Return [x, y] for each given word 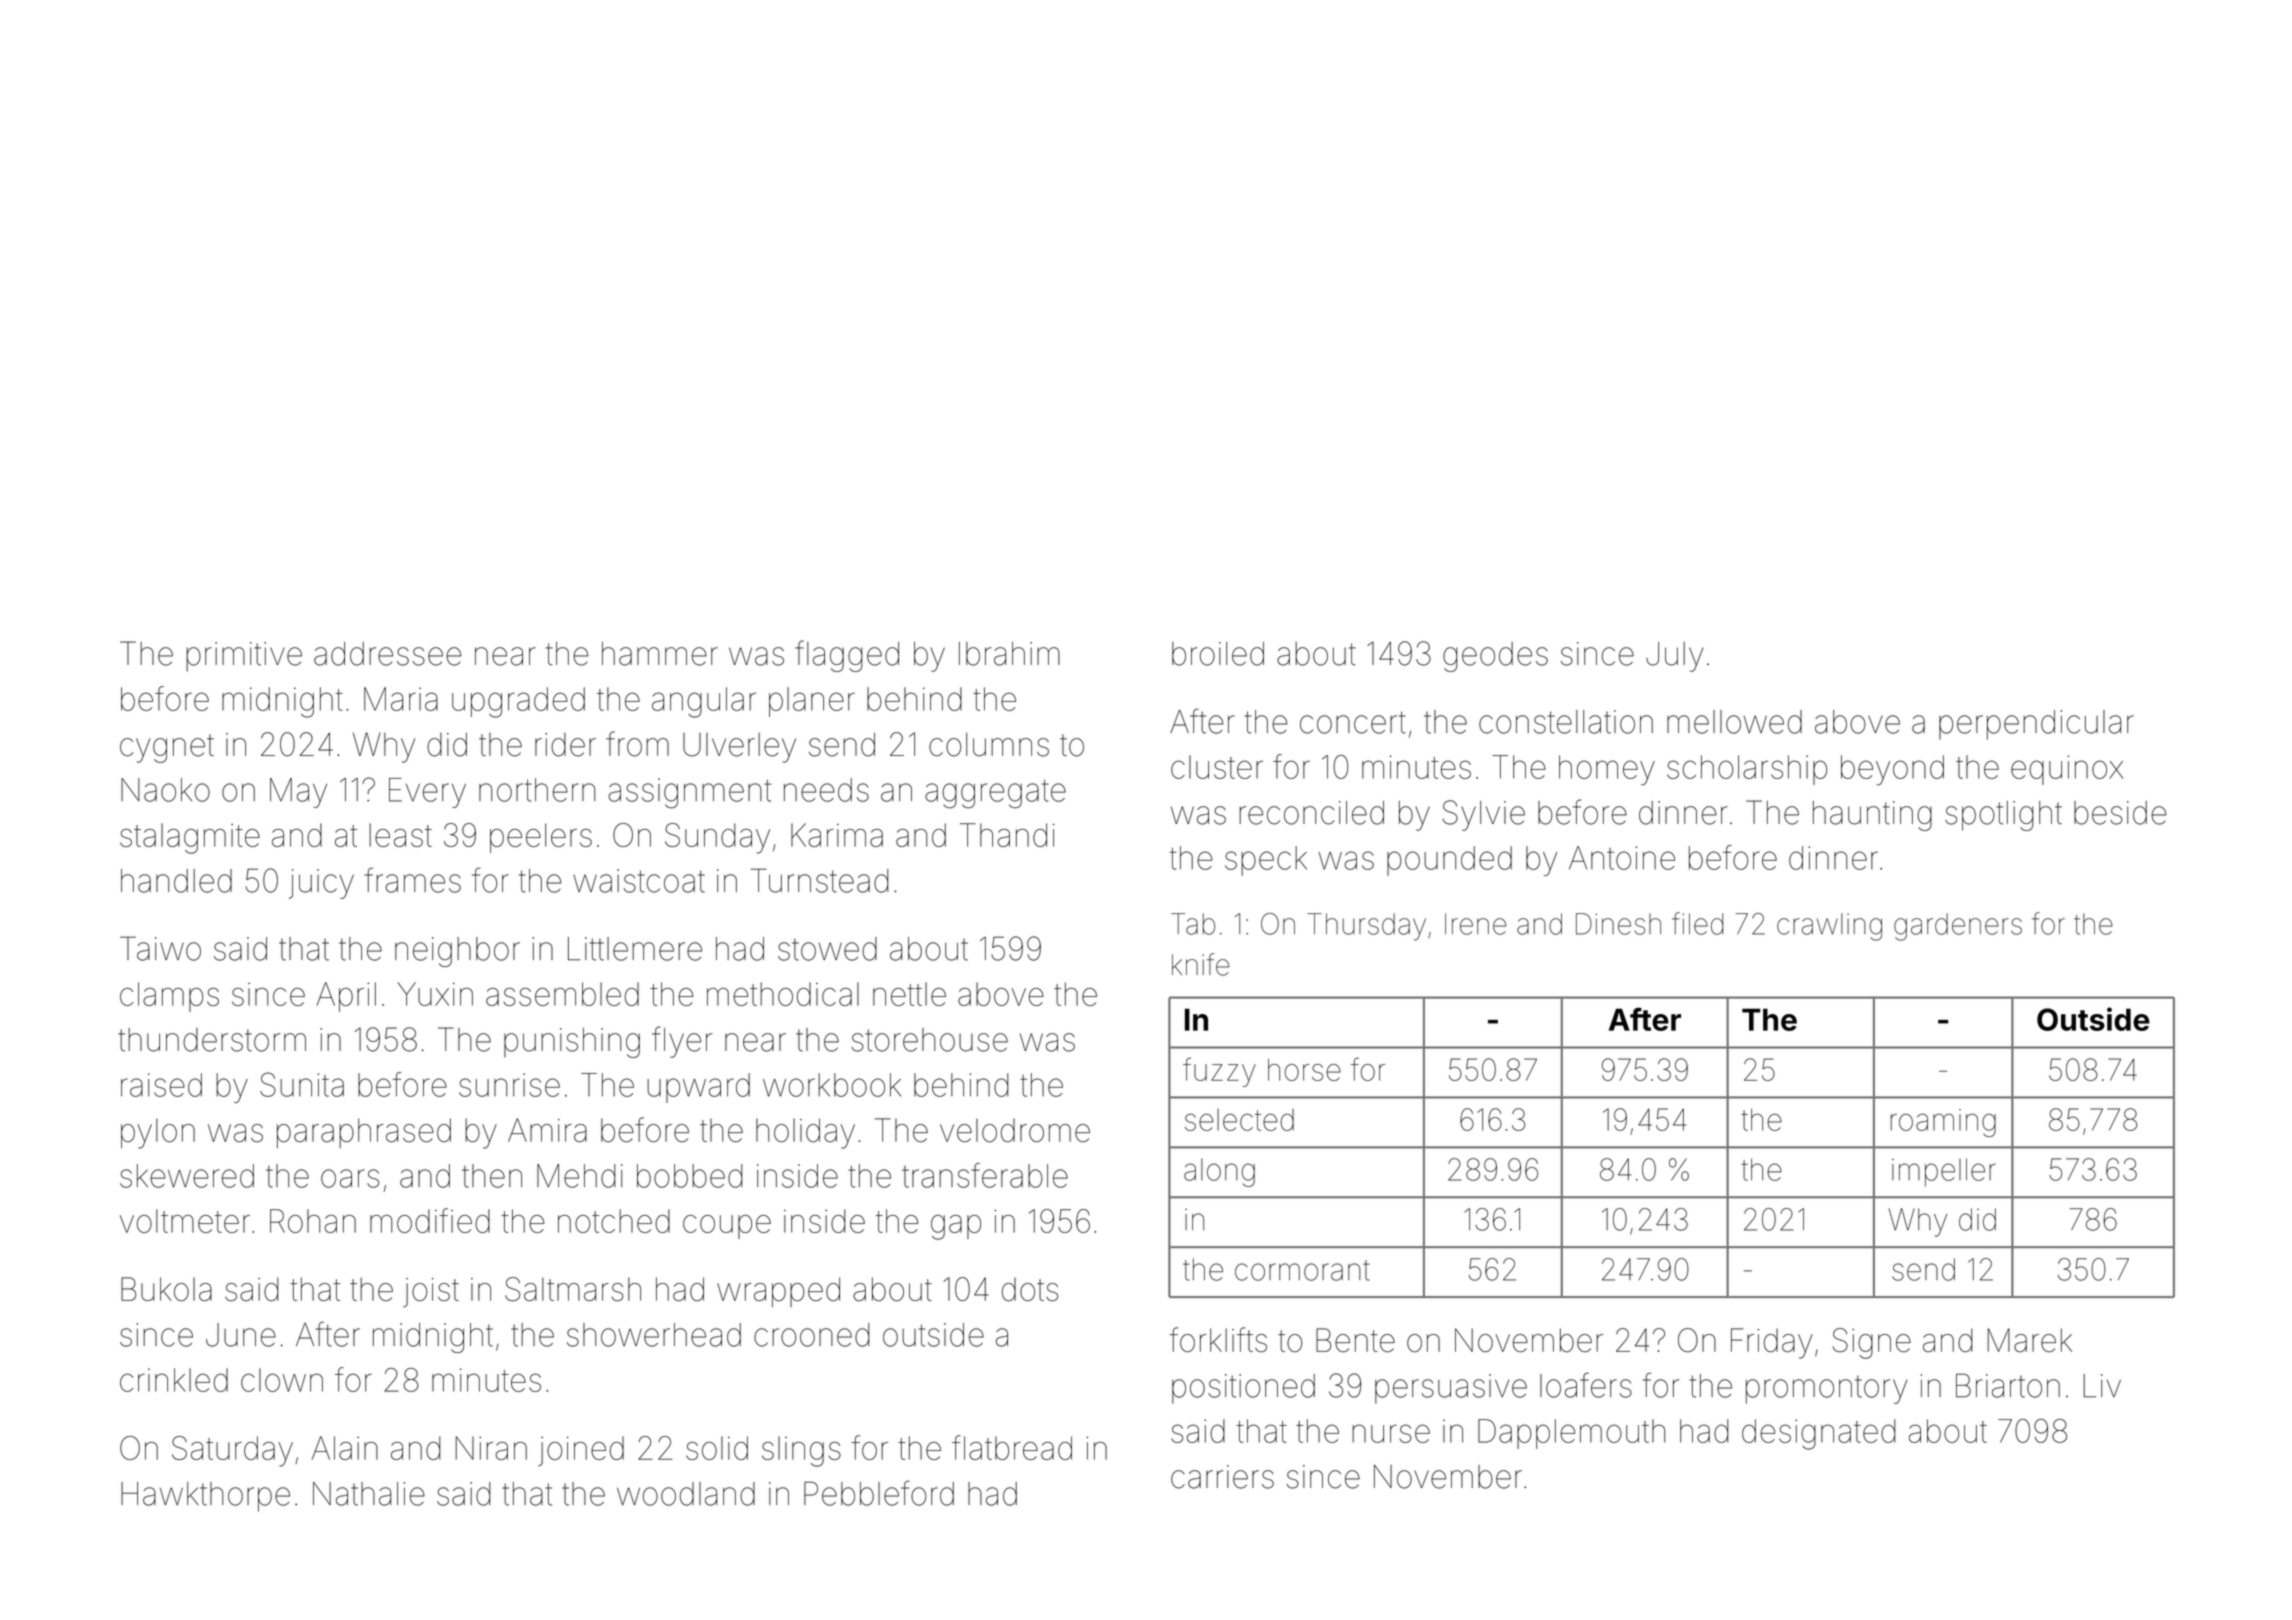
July [1675, 657]
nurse [1391, 1433]
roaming [1943, 1123]
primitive [244, 657]
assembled [562, 994]
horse [1304, 1070]
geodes [1495, 657]
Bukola [166, 1289]
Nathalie [369, 1494]
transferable [985, 1175]
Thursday [1366, 927]
